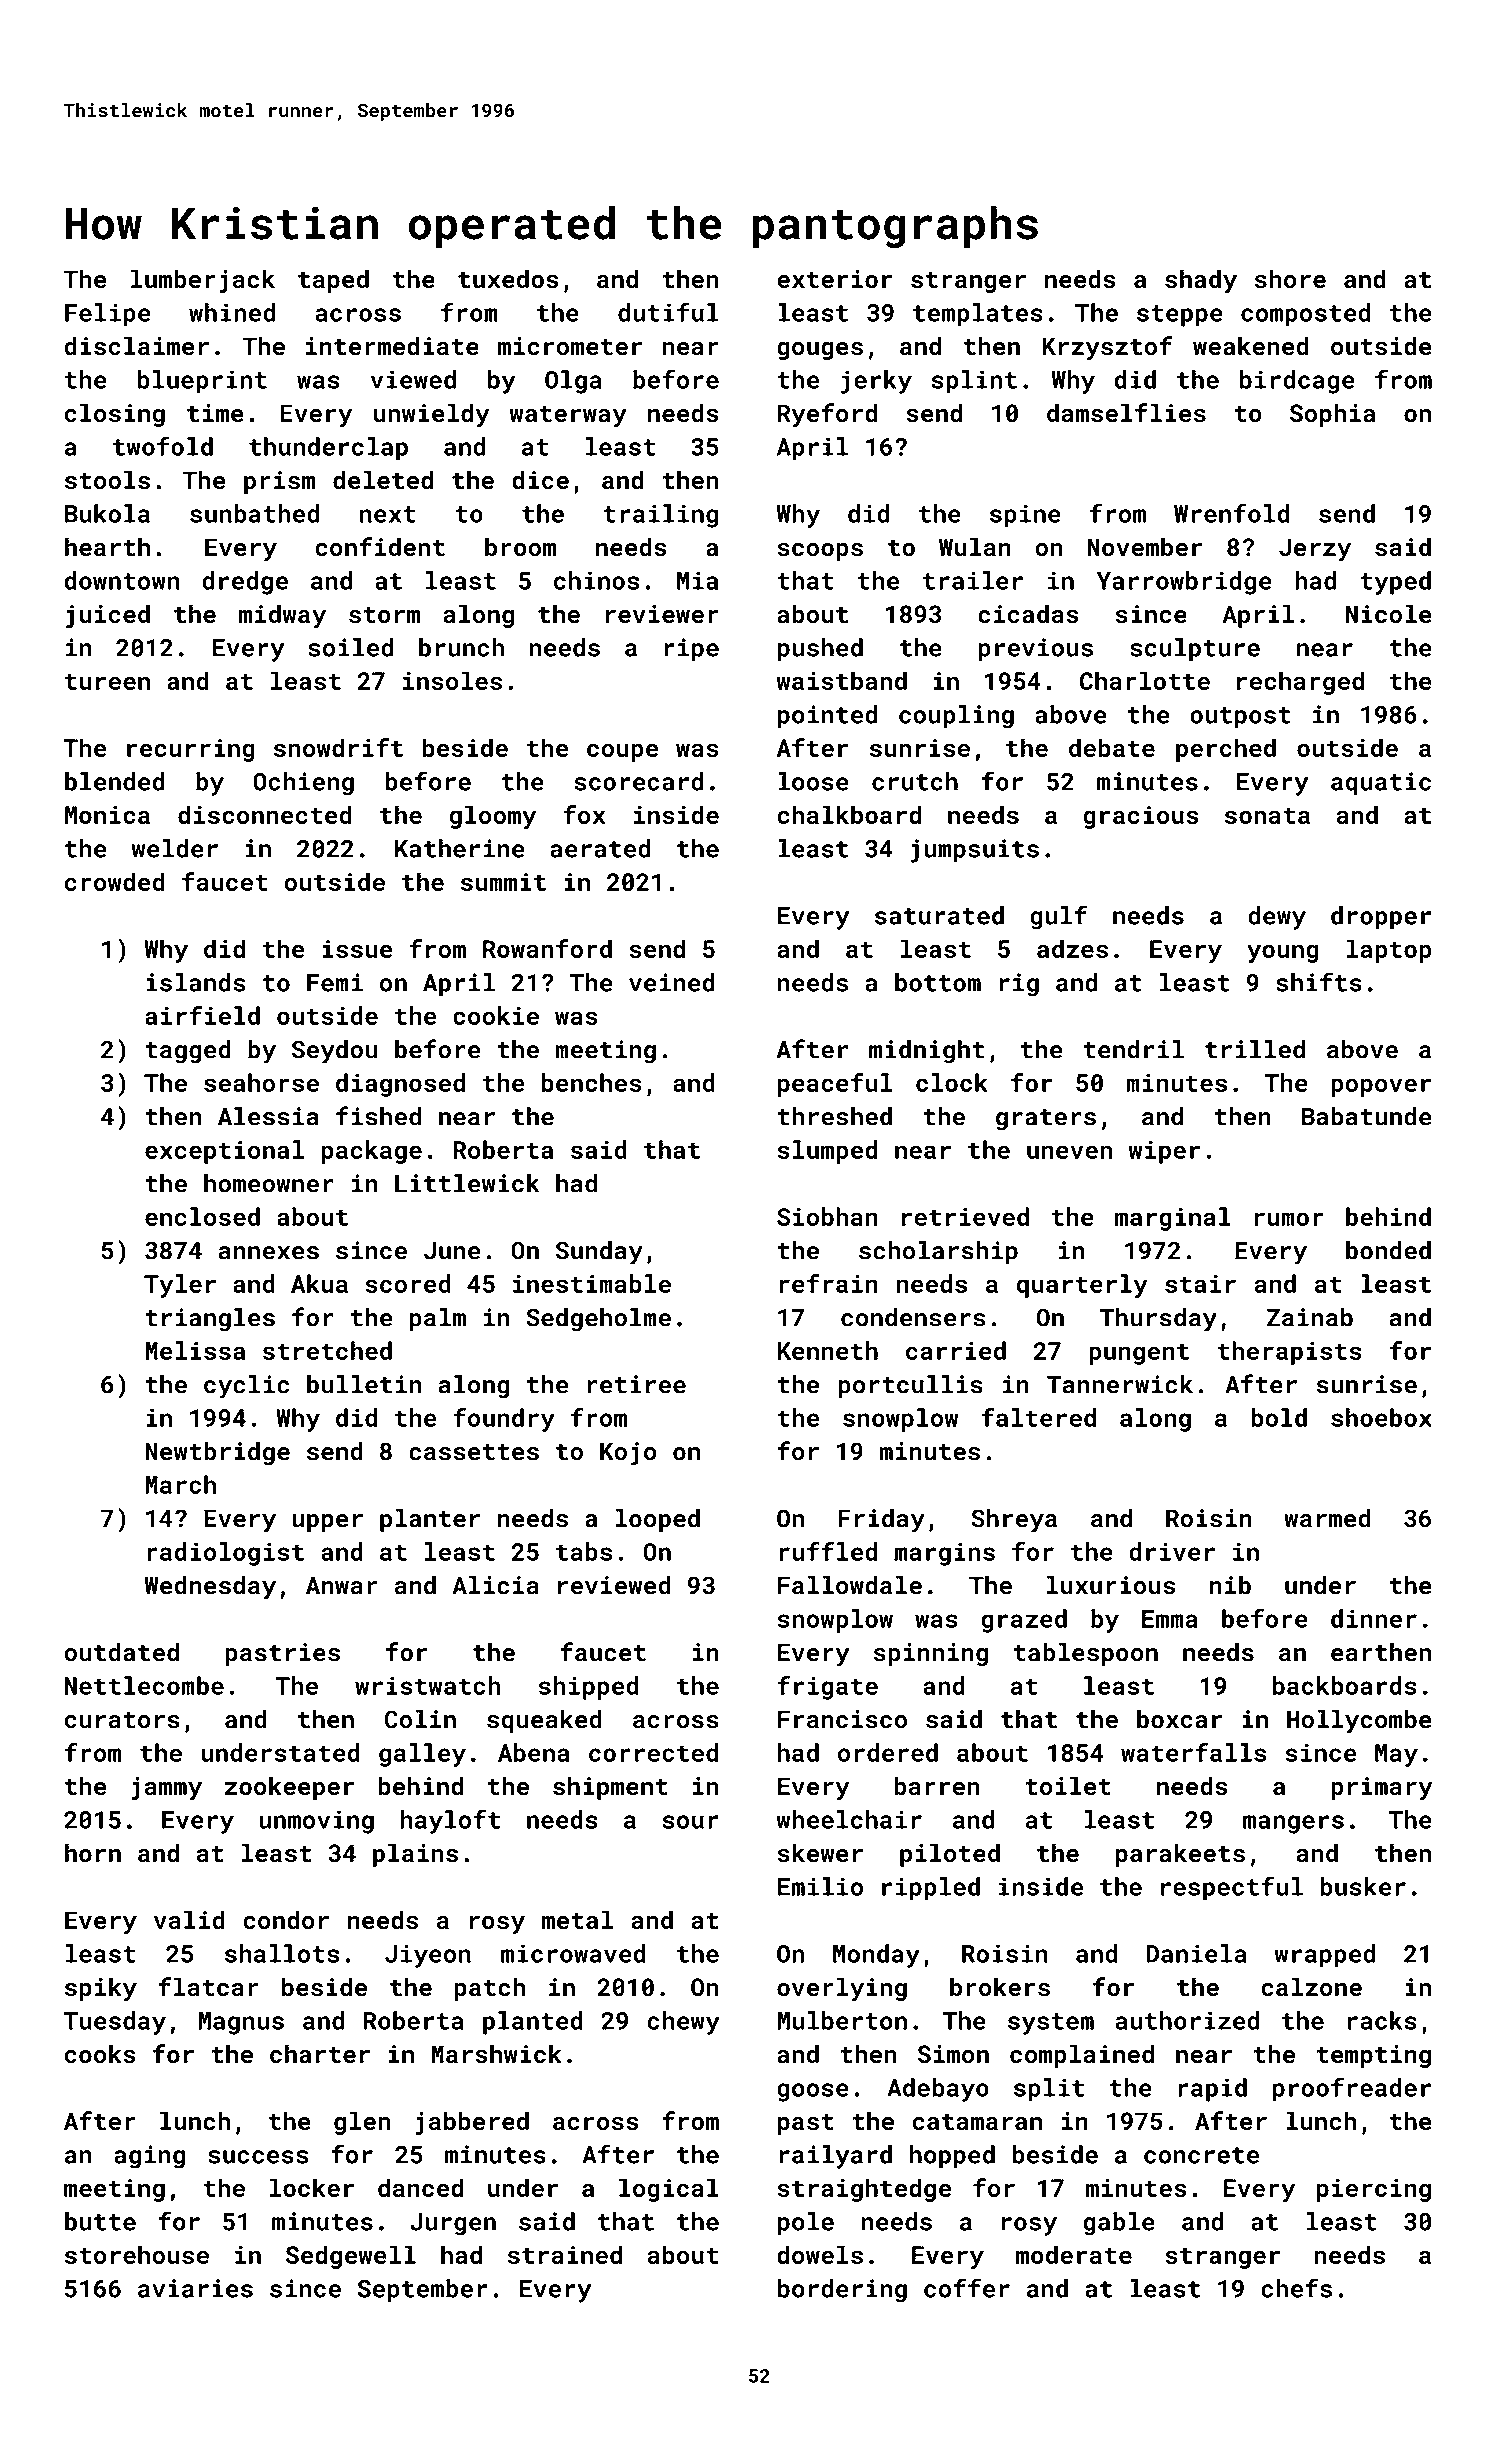  I want to click on strained, so click(565, 2254).
